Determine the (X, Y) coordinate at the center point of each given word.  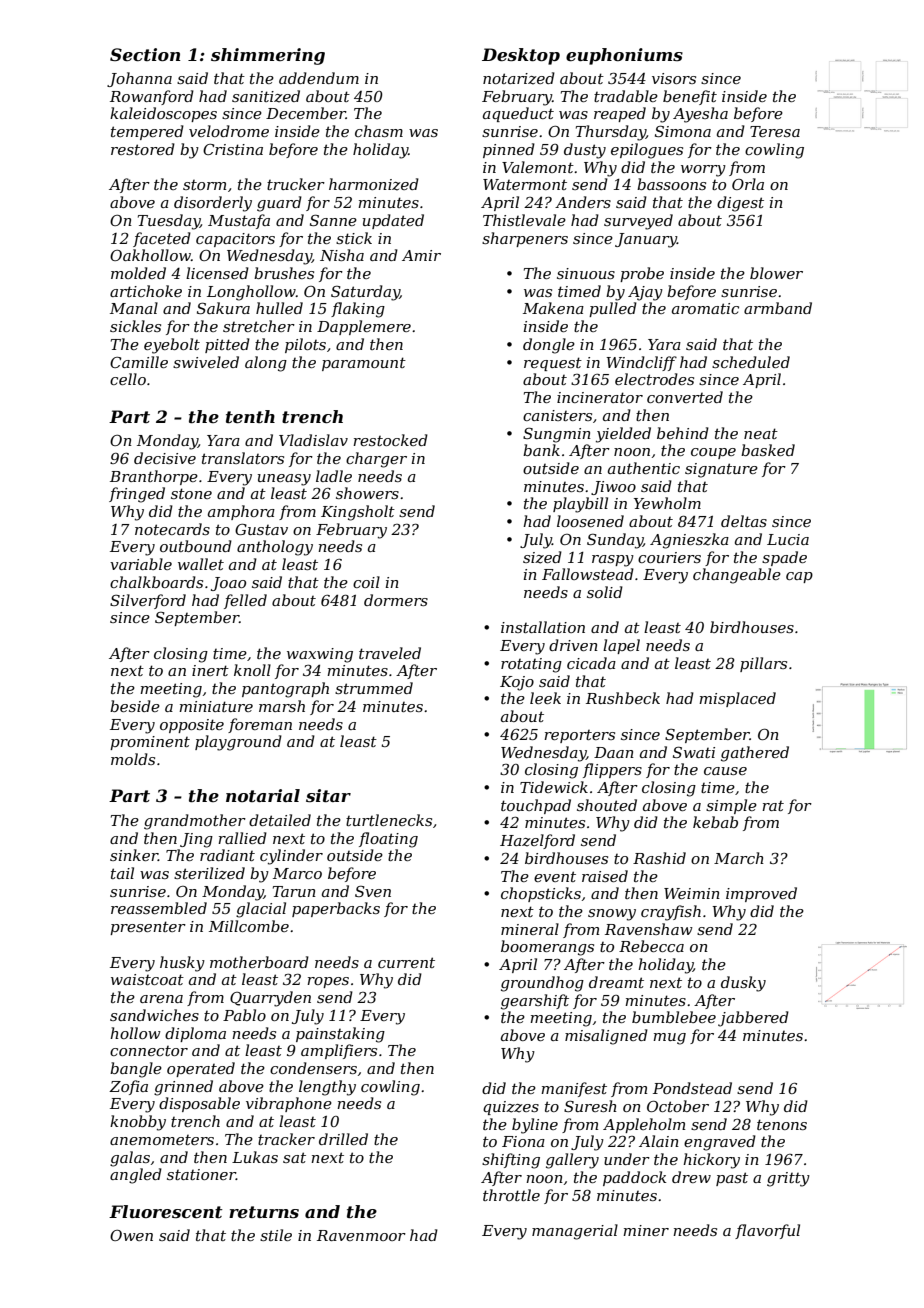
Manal (134, 308)
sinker (134, 855)
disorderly (213, 204)
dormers (396, 600)
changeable (737, 576)
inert (210, 670)
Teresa (775, 131)
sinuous (586, 273)
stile (276, 1235)
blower (776, 273)
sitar (328, 795)
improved (761, 894)
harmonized (374, 184)
